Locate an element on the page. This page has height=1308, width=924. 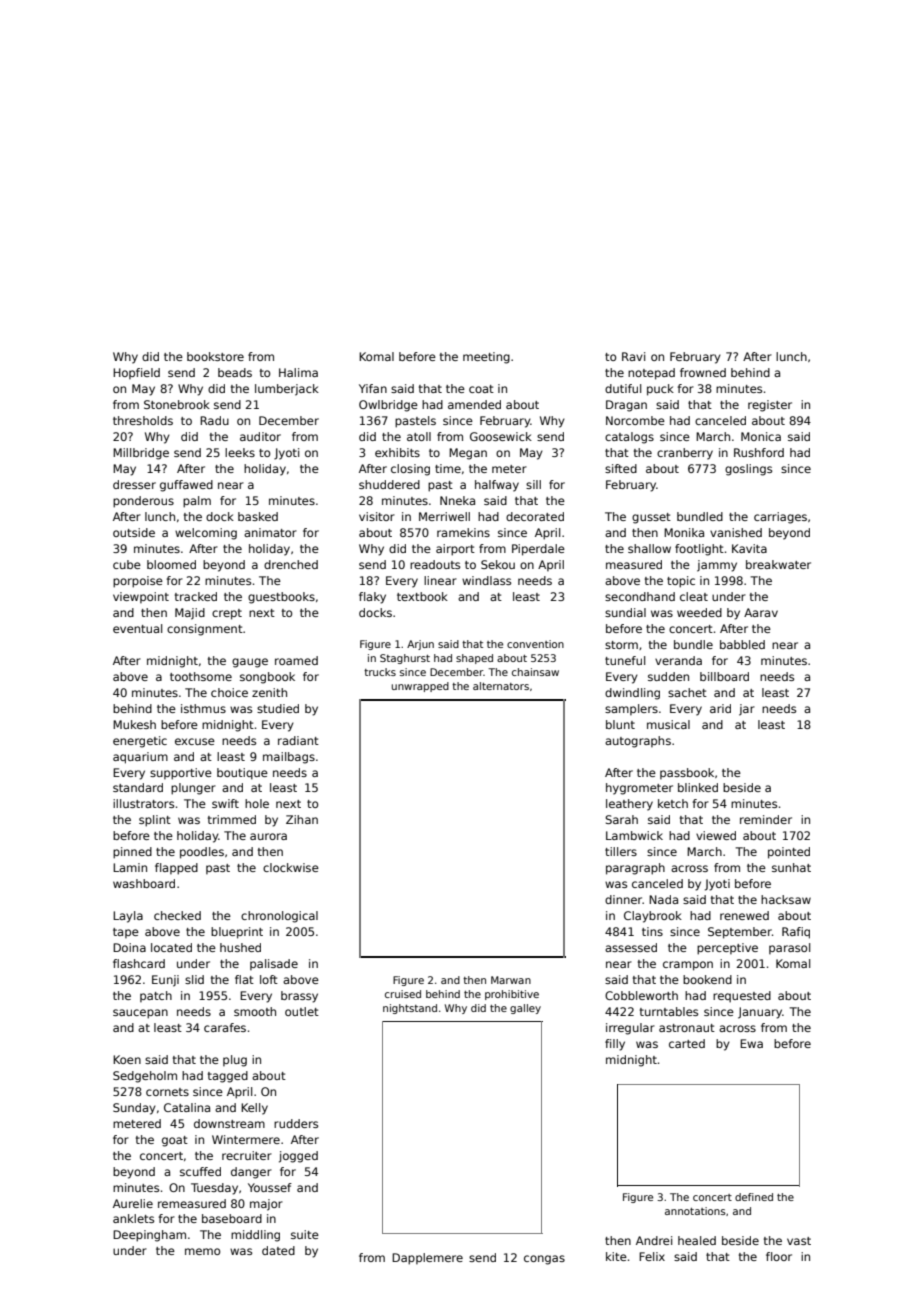
Koen is located at coordinates (127, 1059).
